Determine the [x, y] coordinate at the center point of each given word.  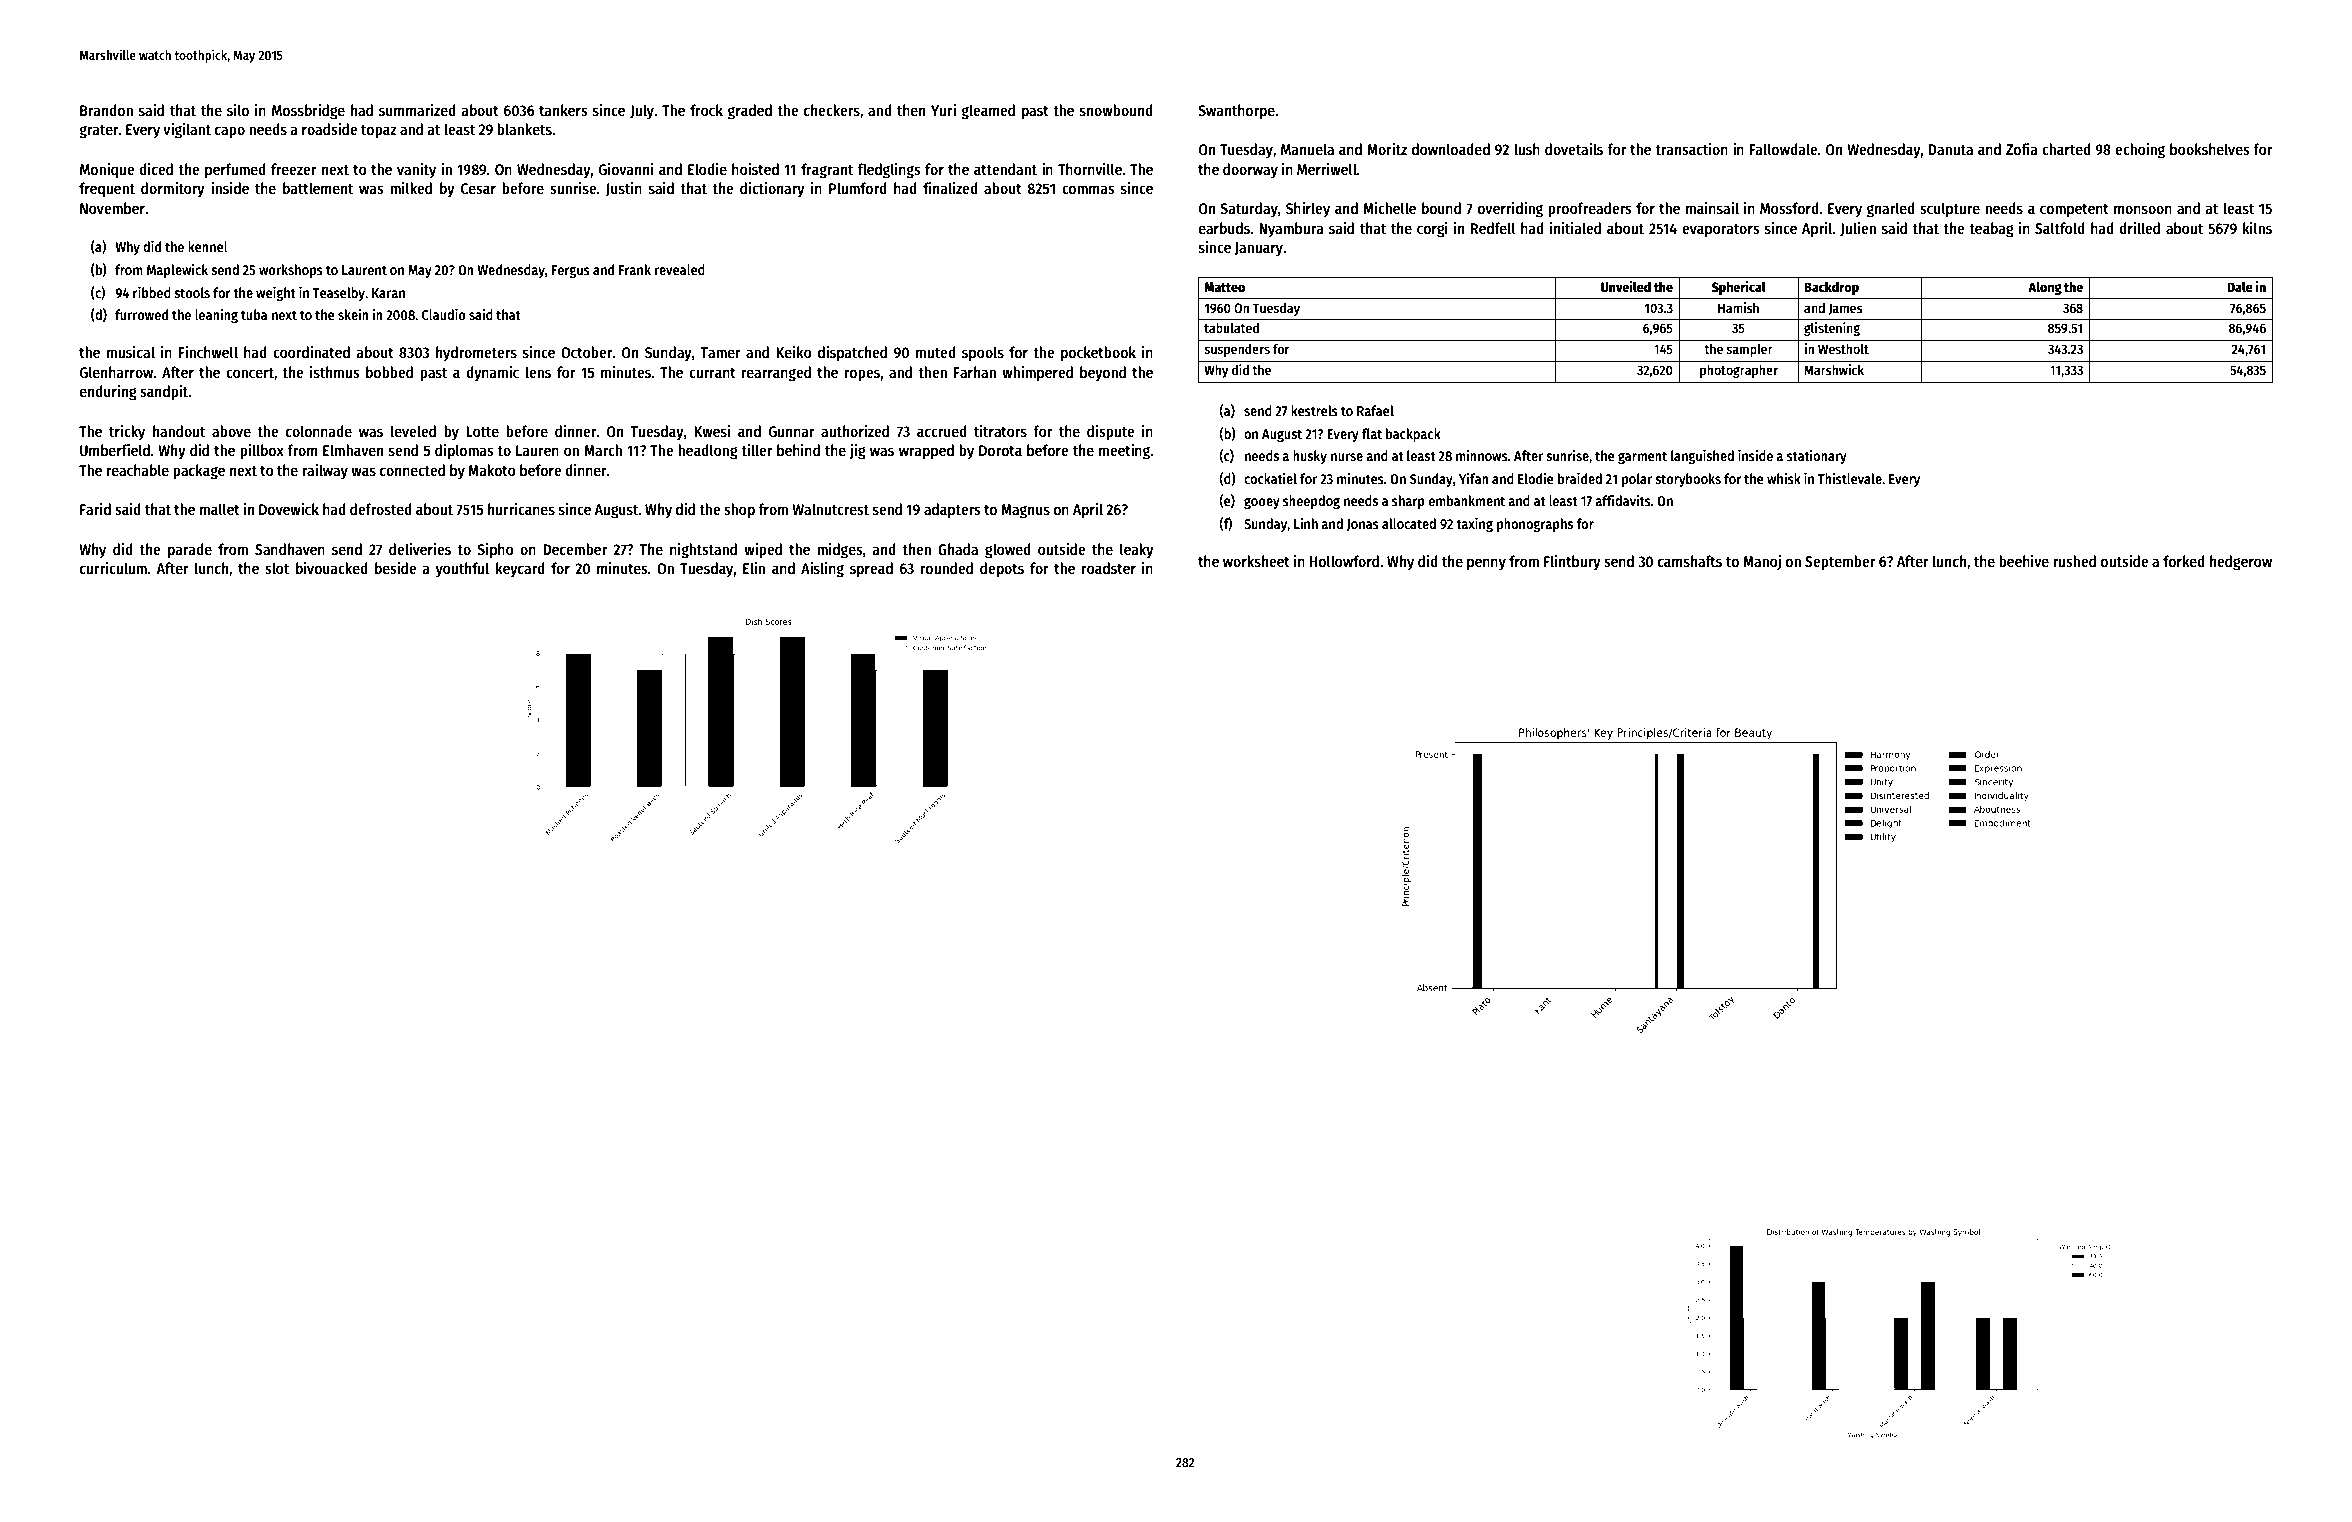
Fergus [571, 271]
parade [190, 551]
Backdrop [1831, 288]
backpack [1413, 435]
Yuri [943, 110]
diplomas [464, 452]
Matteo [1224, 287]
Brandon [106, 110]
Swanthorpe [1236, 112]
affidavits [1623, 500]
